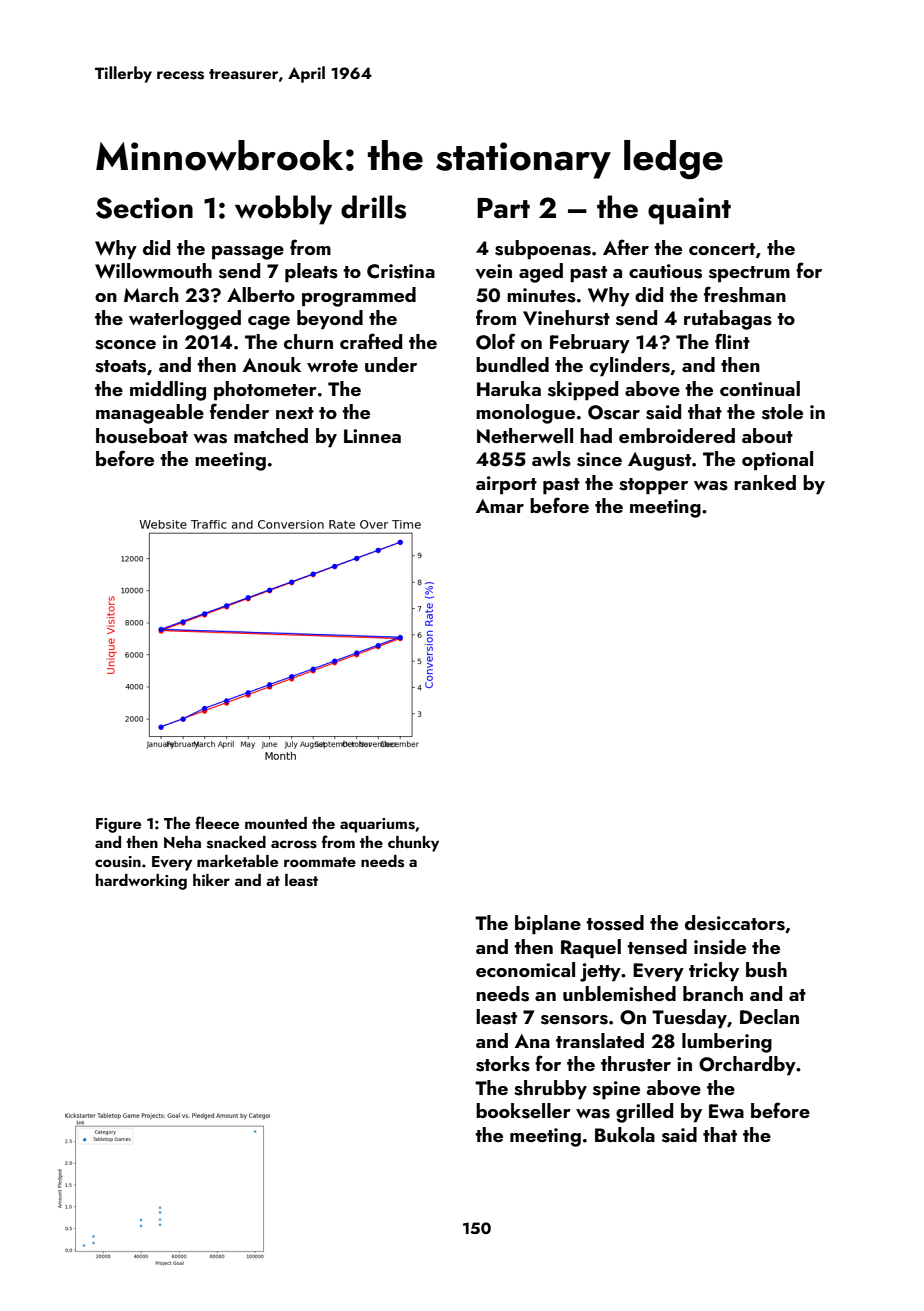  What do you see at coordinates (625, 1134) in the screenshot?
I see `Bukola` at bounding box center [625, 1134].
